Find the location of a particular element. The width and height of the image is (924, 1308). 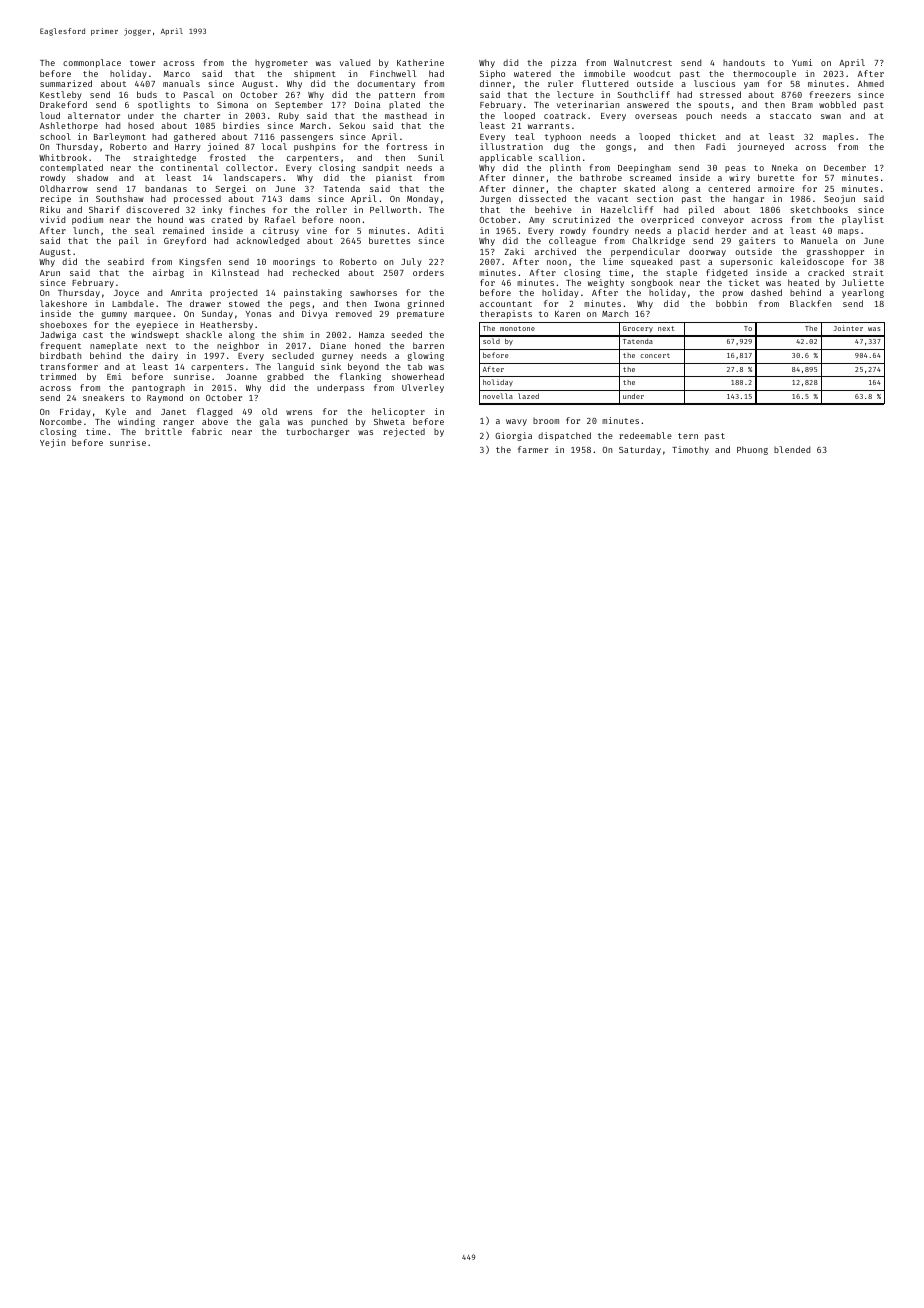

commonplace is located at coordinates (92, 63).
